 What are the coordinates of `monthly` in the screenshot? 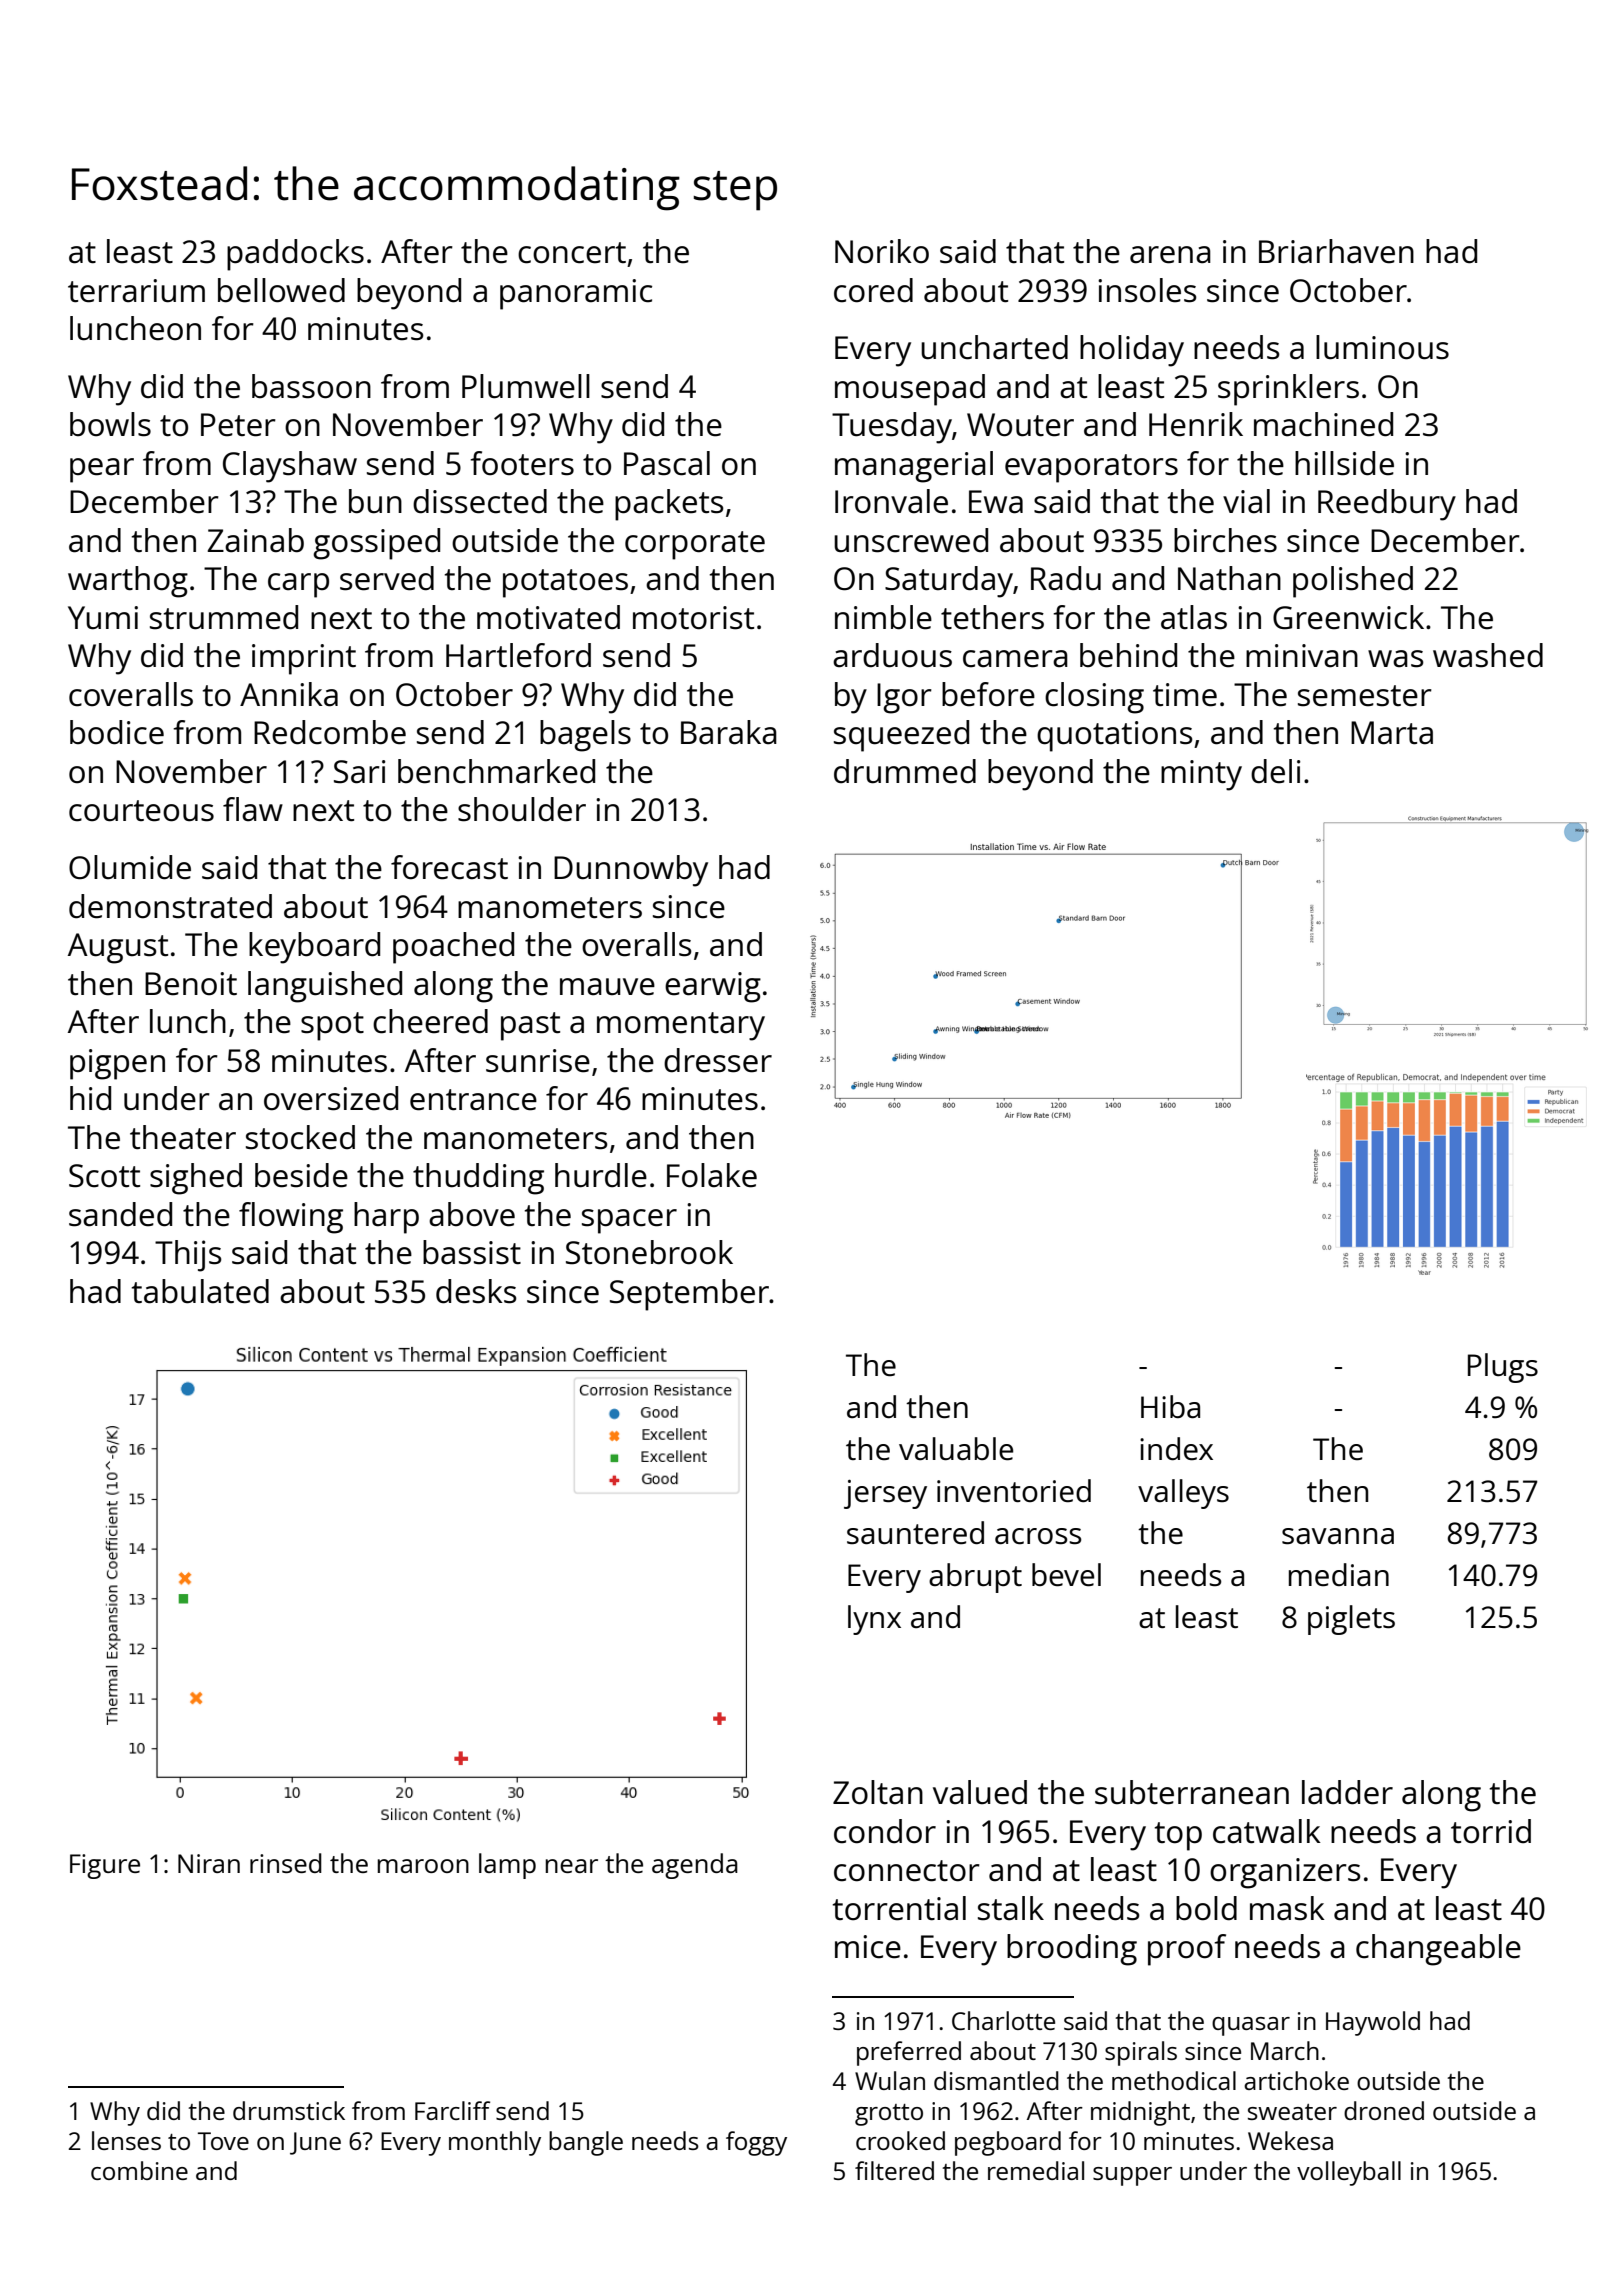 It's located at (495, 2143).
